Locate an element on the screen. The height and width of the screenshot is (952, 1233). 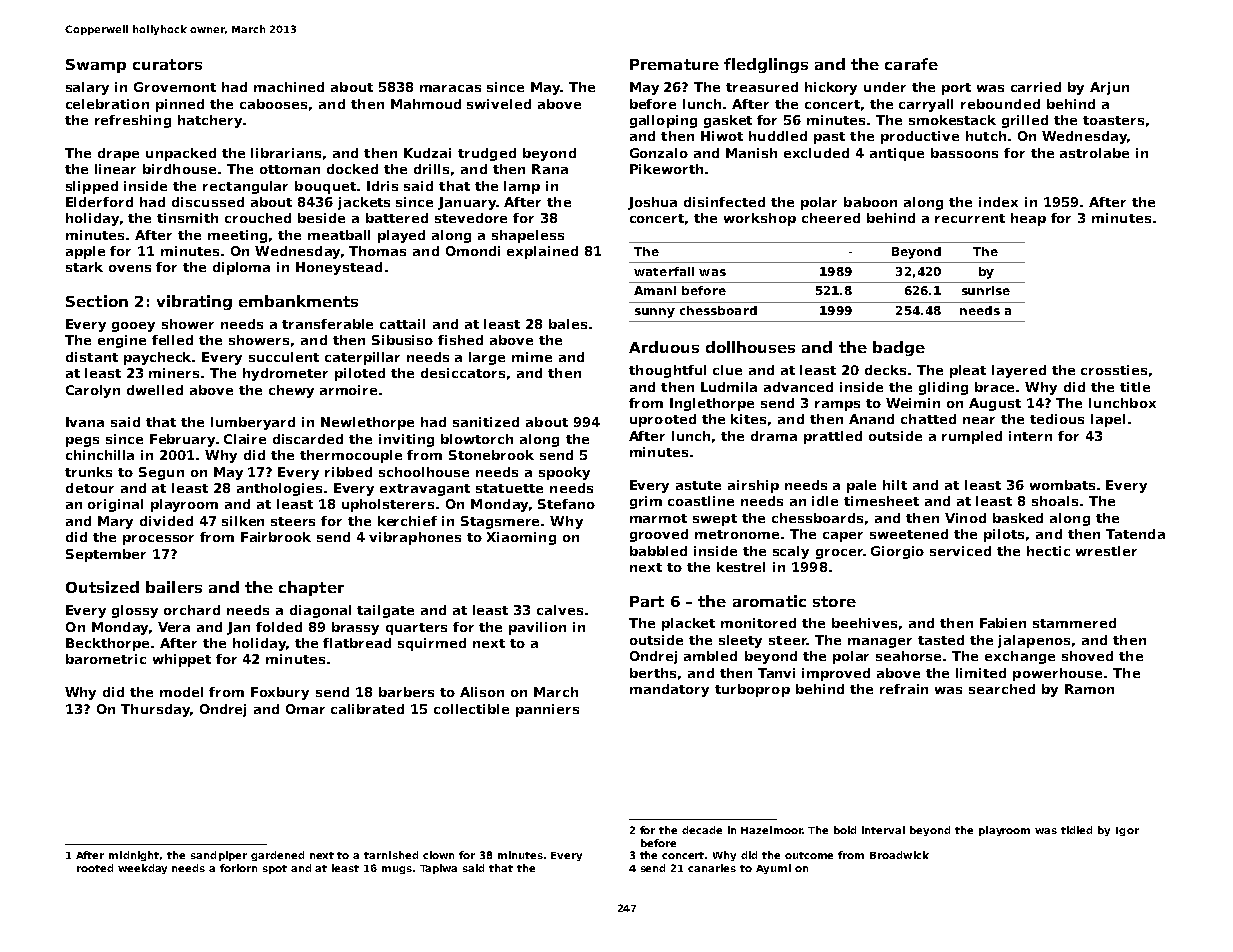
badge is located at coordinates (899, 348).
